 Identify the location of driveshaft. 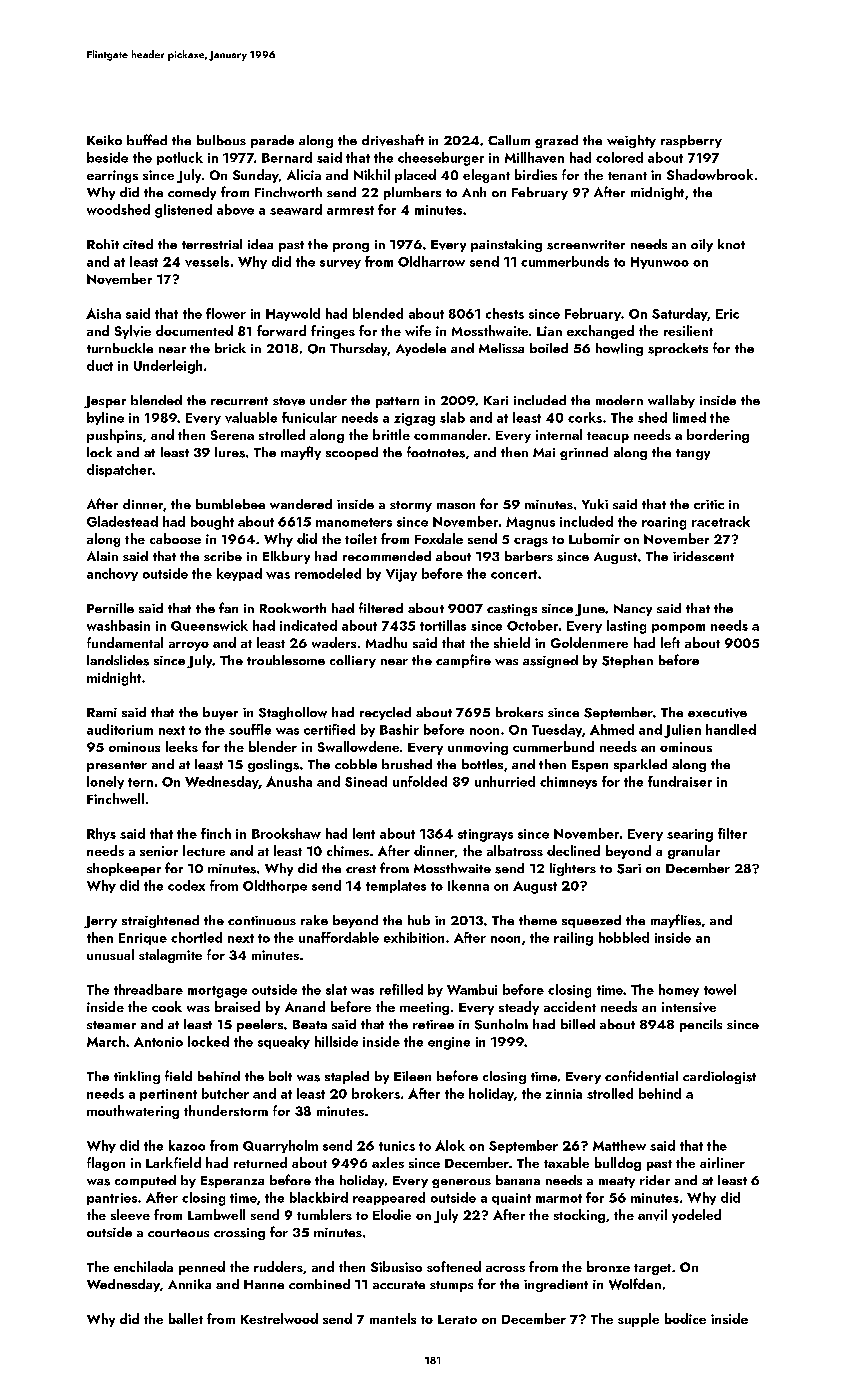
(393, 140).
